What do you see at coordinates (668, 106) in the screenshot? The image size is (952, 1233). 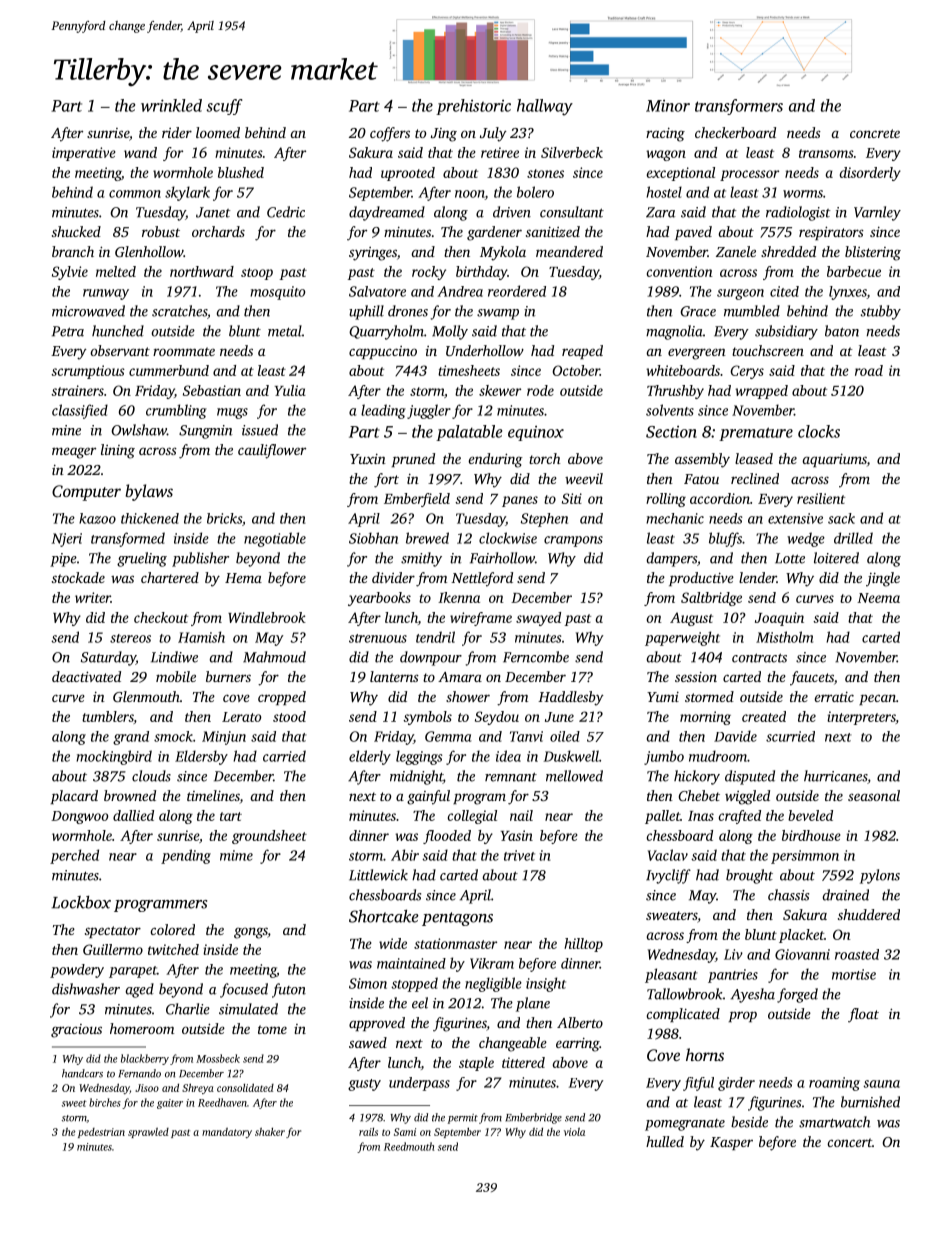 I see `Minor` at bounding box center [668, 106].
